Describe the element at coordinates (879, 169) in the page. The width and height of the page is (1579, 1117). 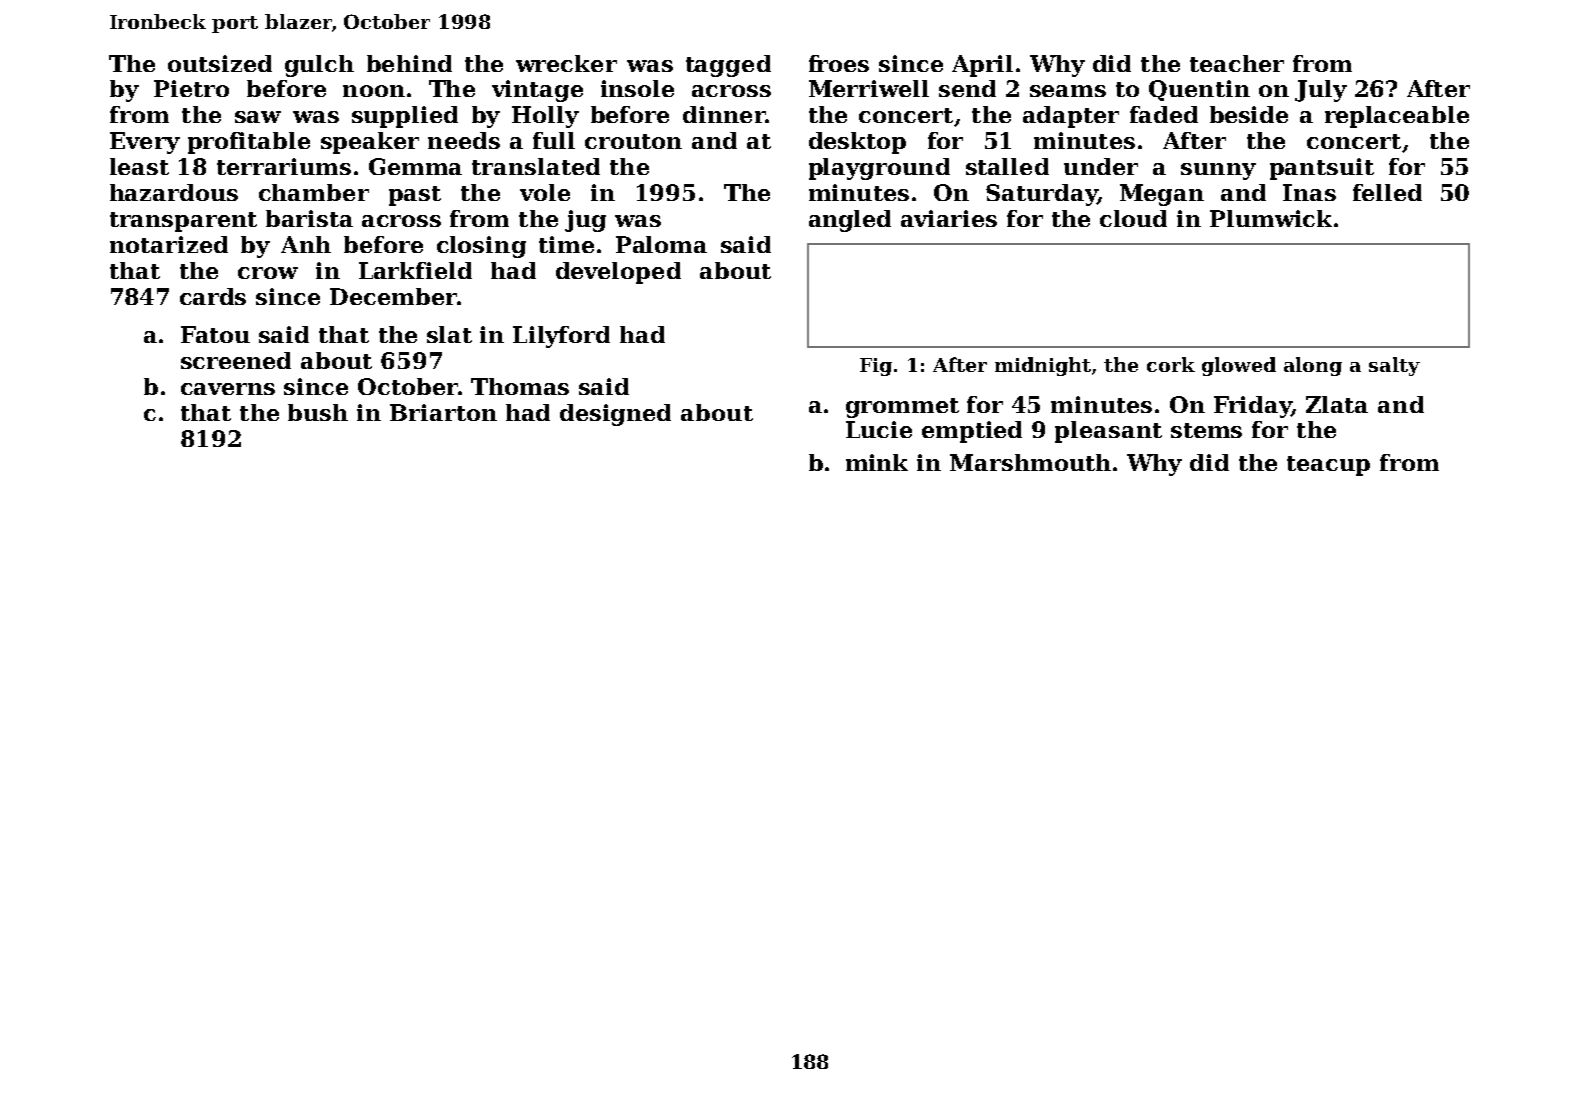
I see `playground` at that location.
